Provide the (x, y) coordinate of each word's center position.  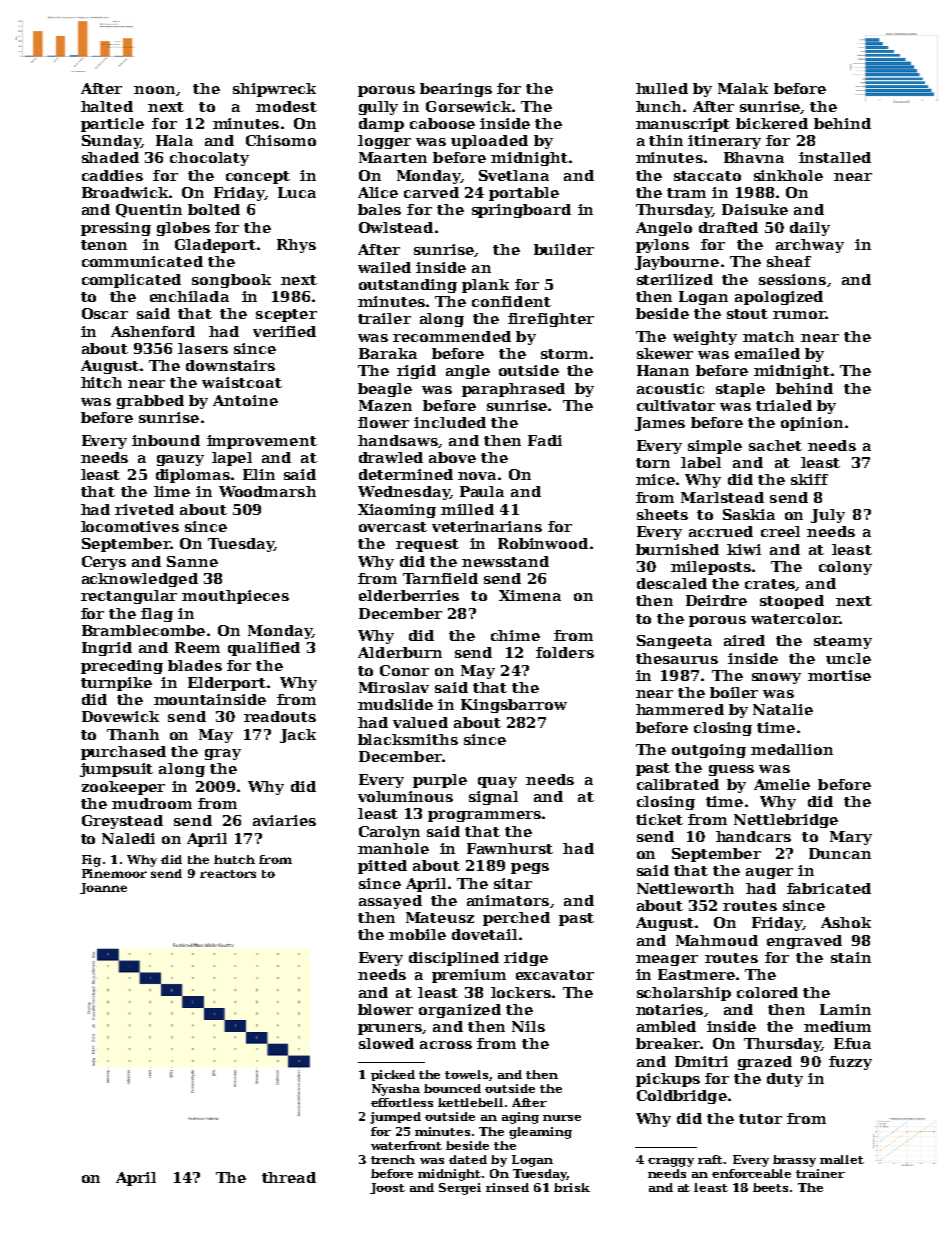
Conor (404, 670)
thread (289, 1177)
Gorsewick (468, 106)
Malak (743, 88)
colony (845, 568)
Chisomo (281, 140)
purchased (123, 753)
